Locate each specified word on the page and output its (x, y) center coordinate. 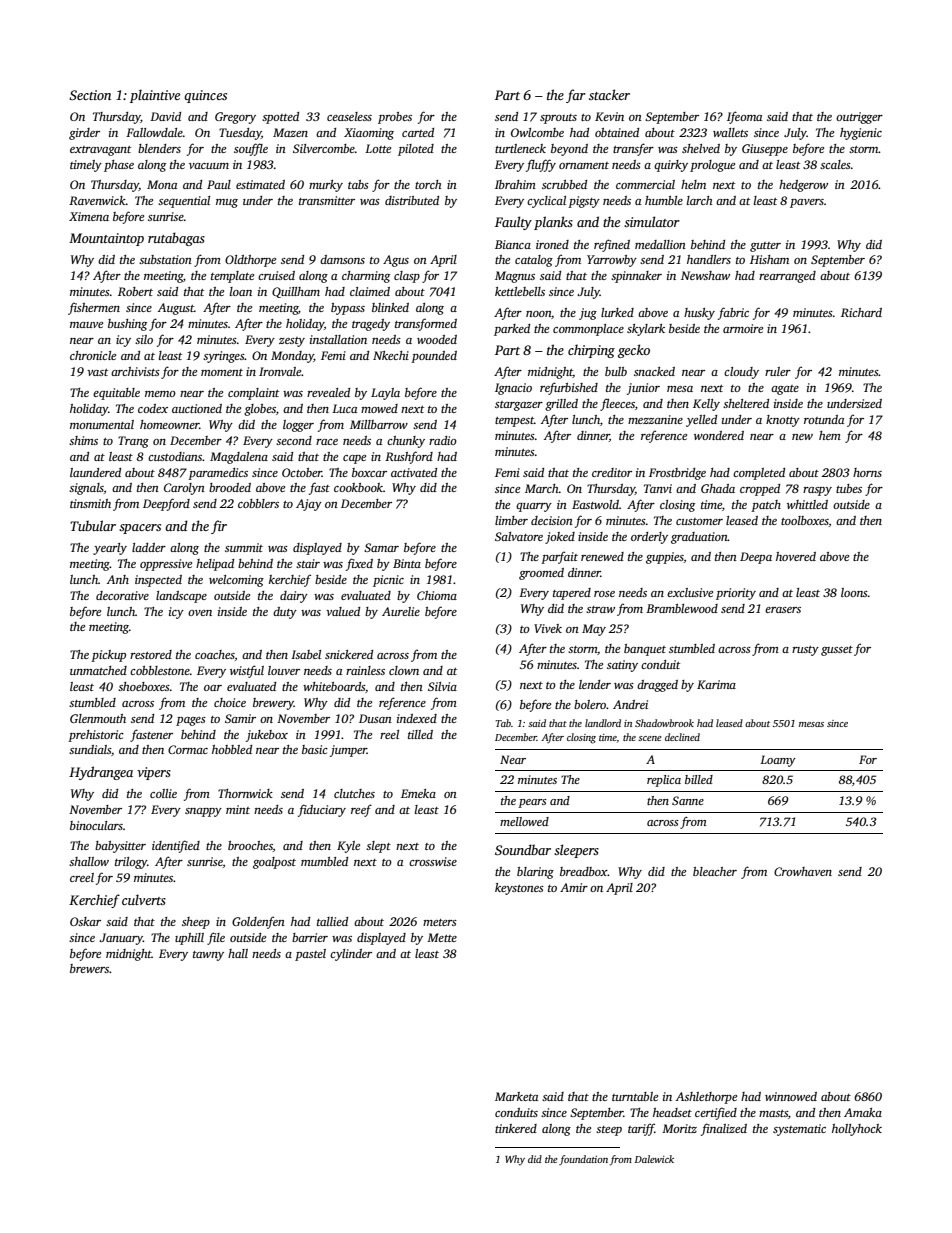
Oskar (85, 921)
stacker (609, 94)
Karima (716, 684)
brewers (89, 968)
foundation (583, 1160)
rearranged (787, 277)
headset (672, 1112)
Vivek (548, 628)
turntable (635, 1096)
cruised (276, 275)
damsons (342, 259)
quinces (205, 96)
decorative (122, 595)
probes (395, 118)
